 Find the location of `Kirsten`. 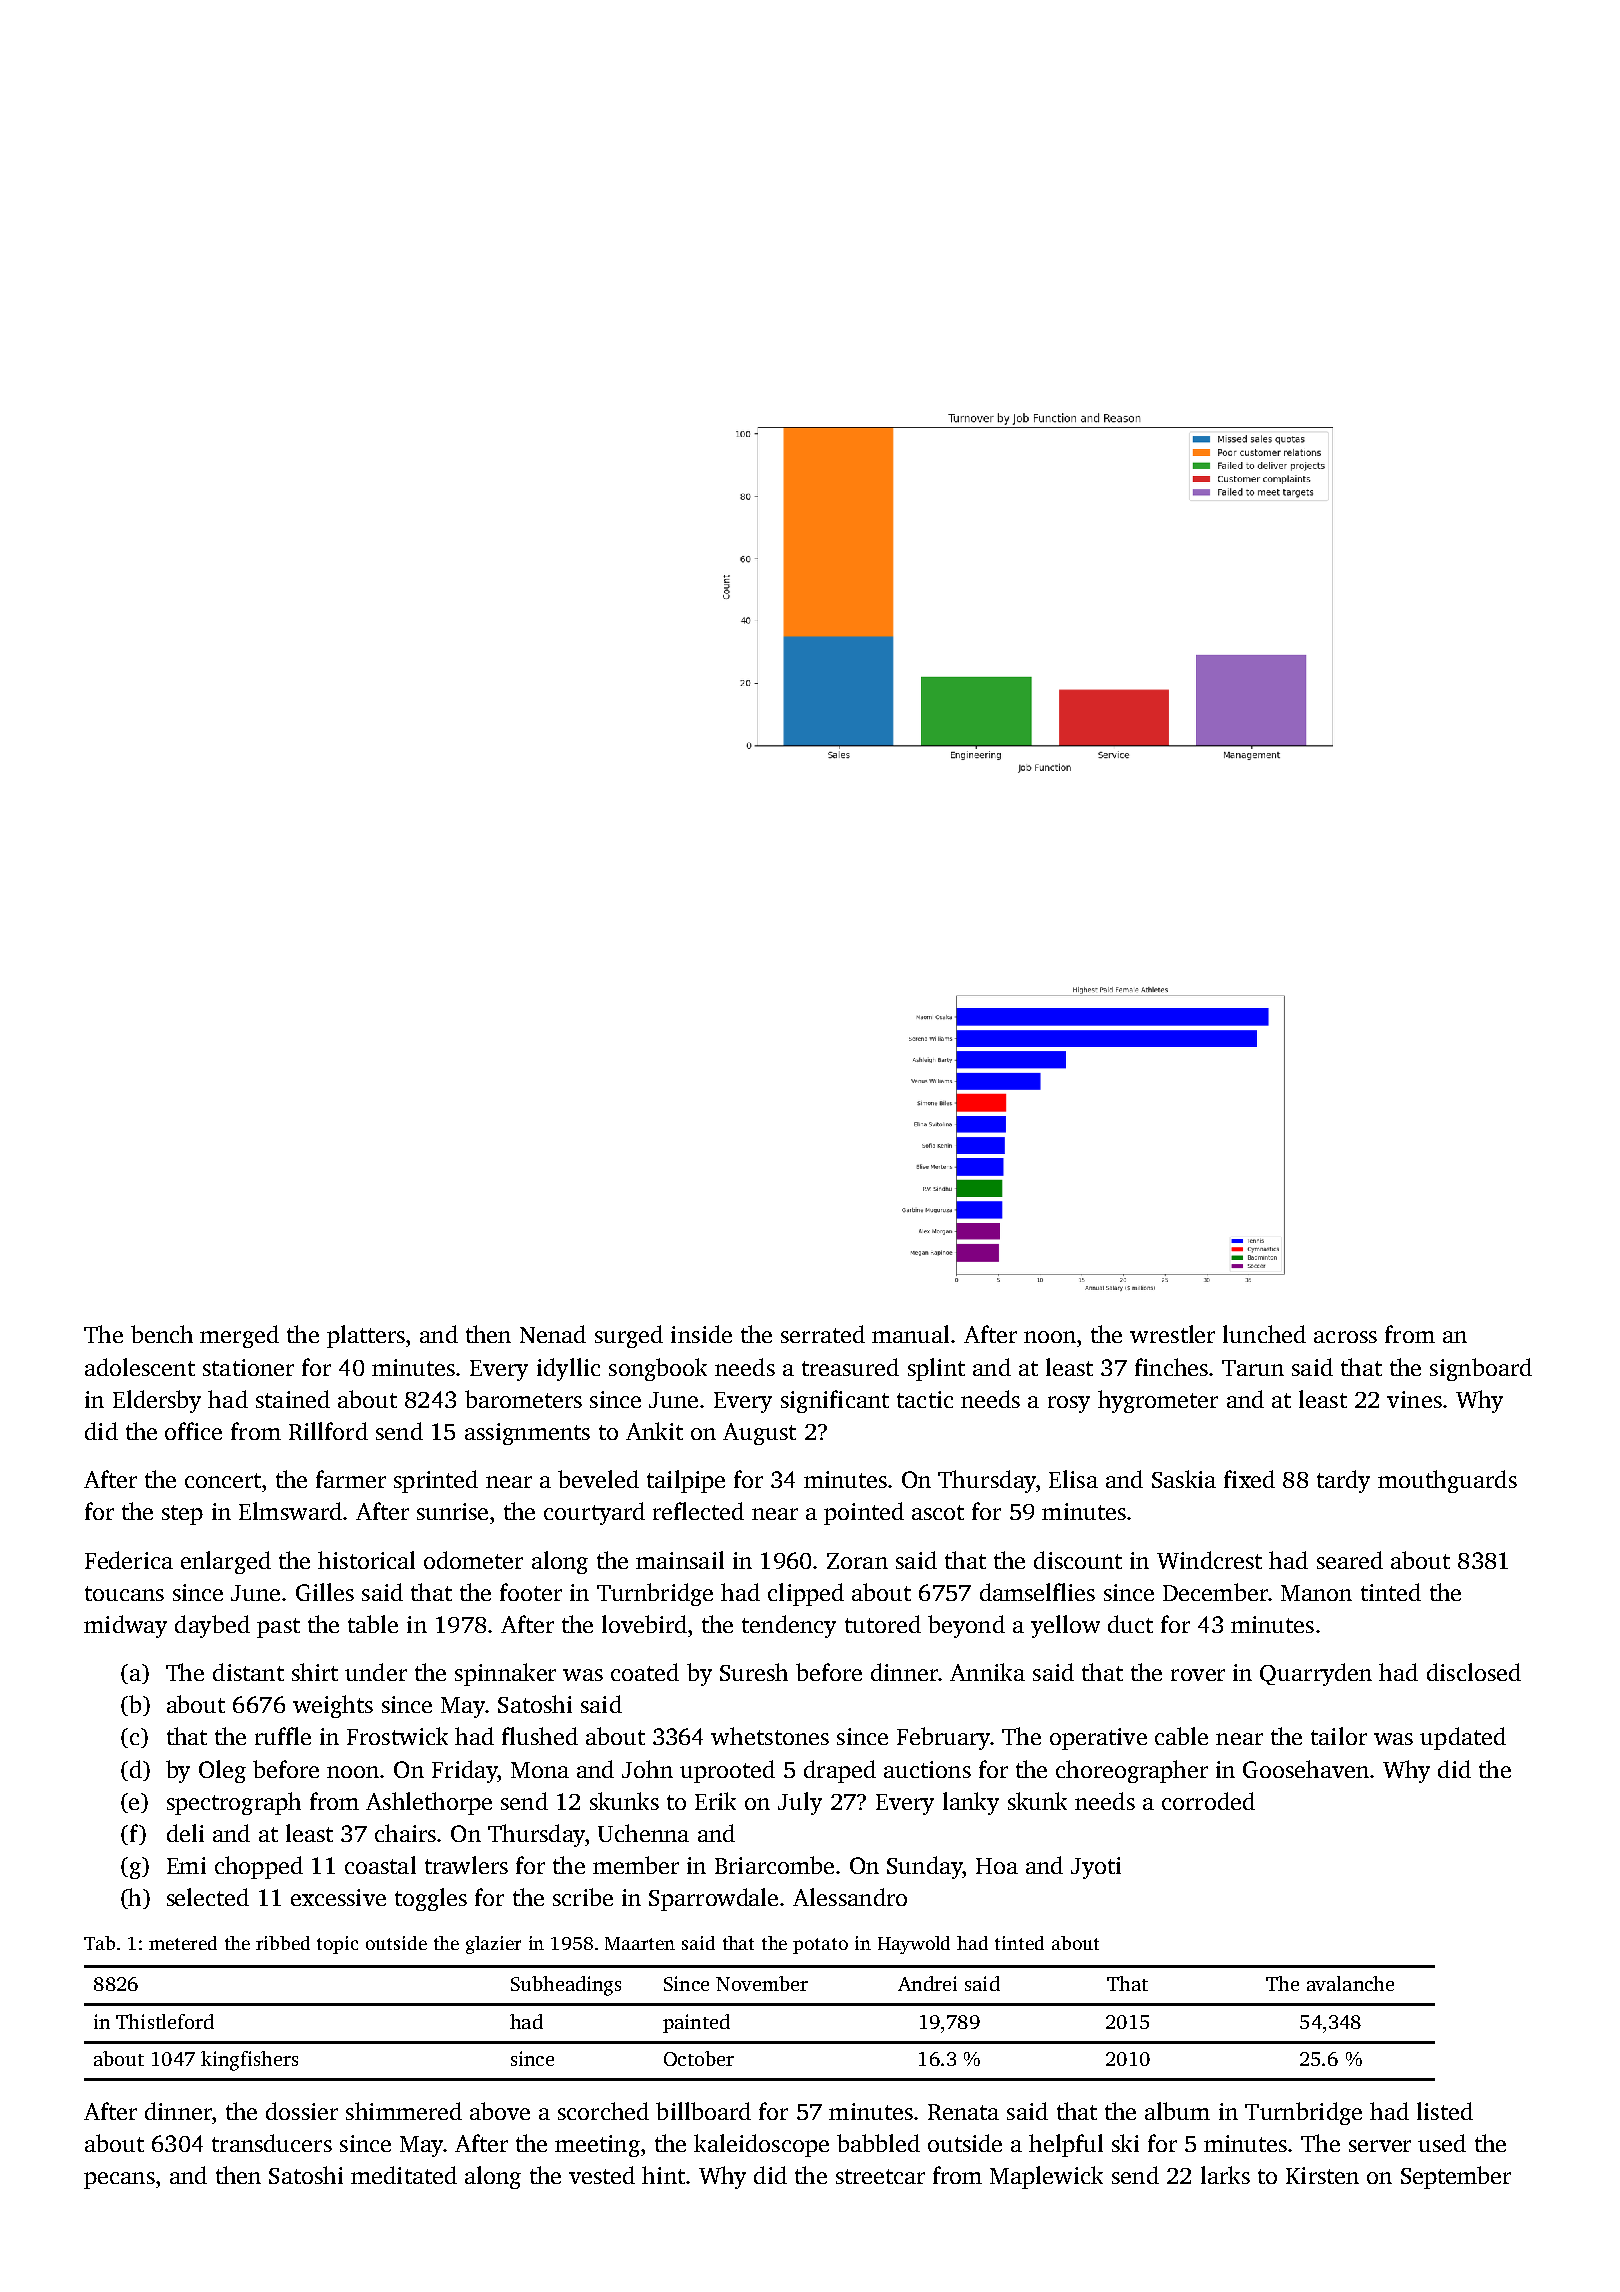

Kirsten is located at coordinates (1322, 2175).
